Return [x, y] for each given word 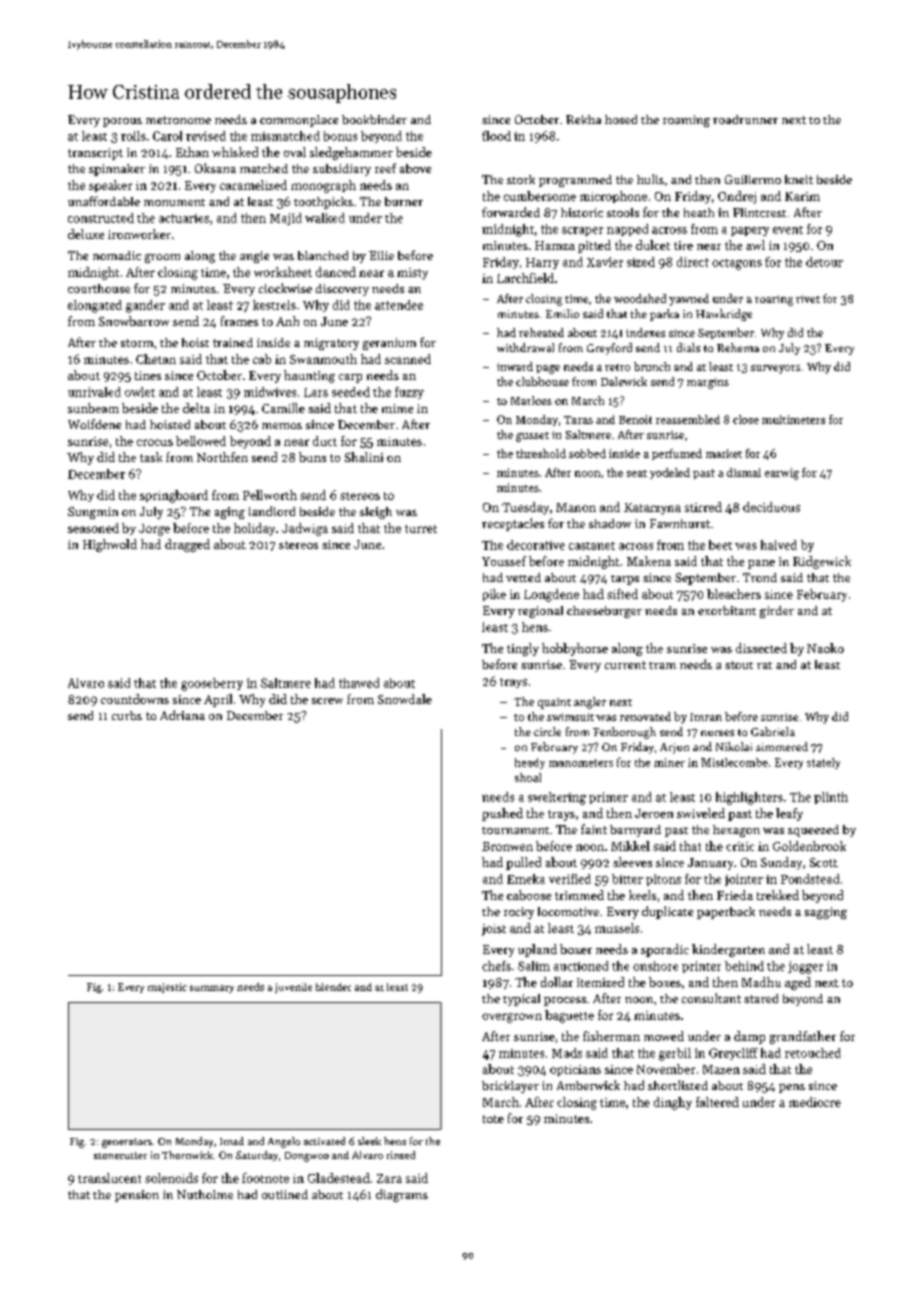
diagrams [402, 1195]
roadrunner [745, 119]
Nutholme [205, 1194]
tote [493, 1119]
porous [122, 122]
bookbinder [374, 119]
